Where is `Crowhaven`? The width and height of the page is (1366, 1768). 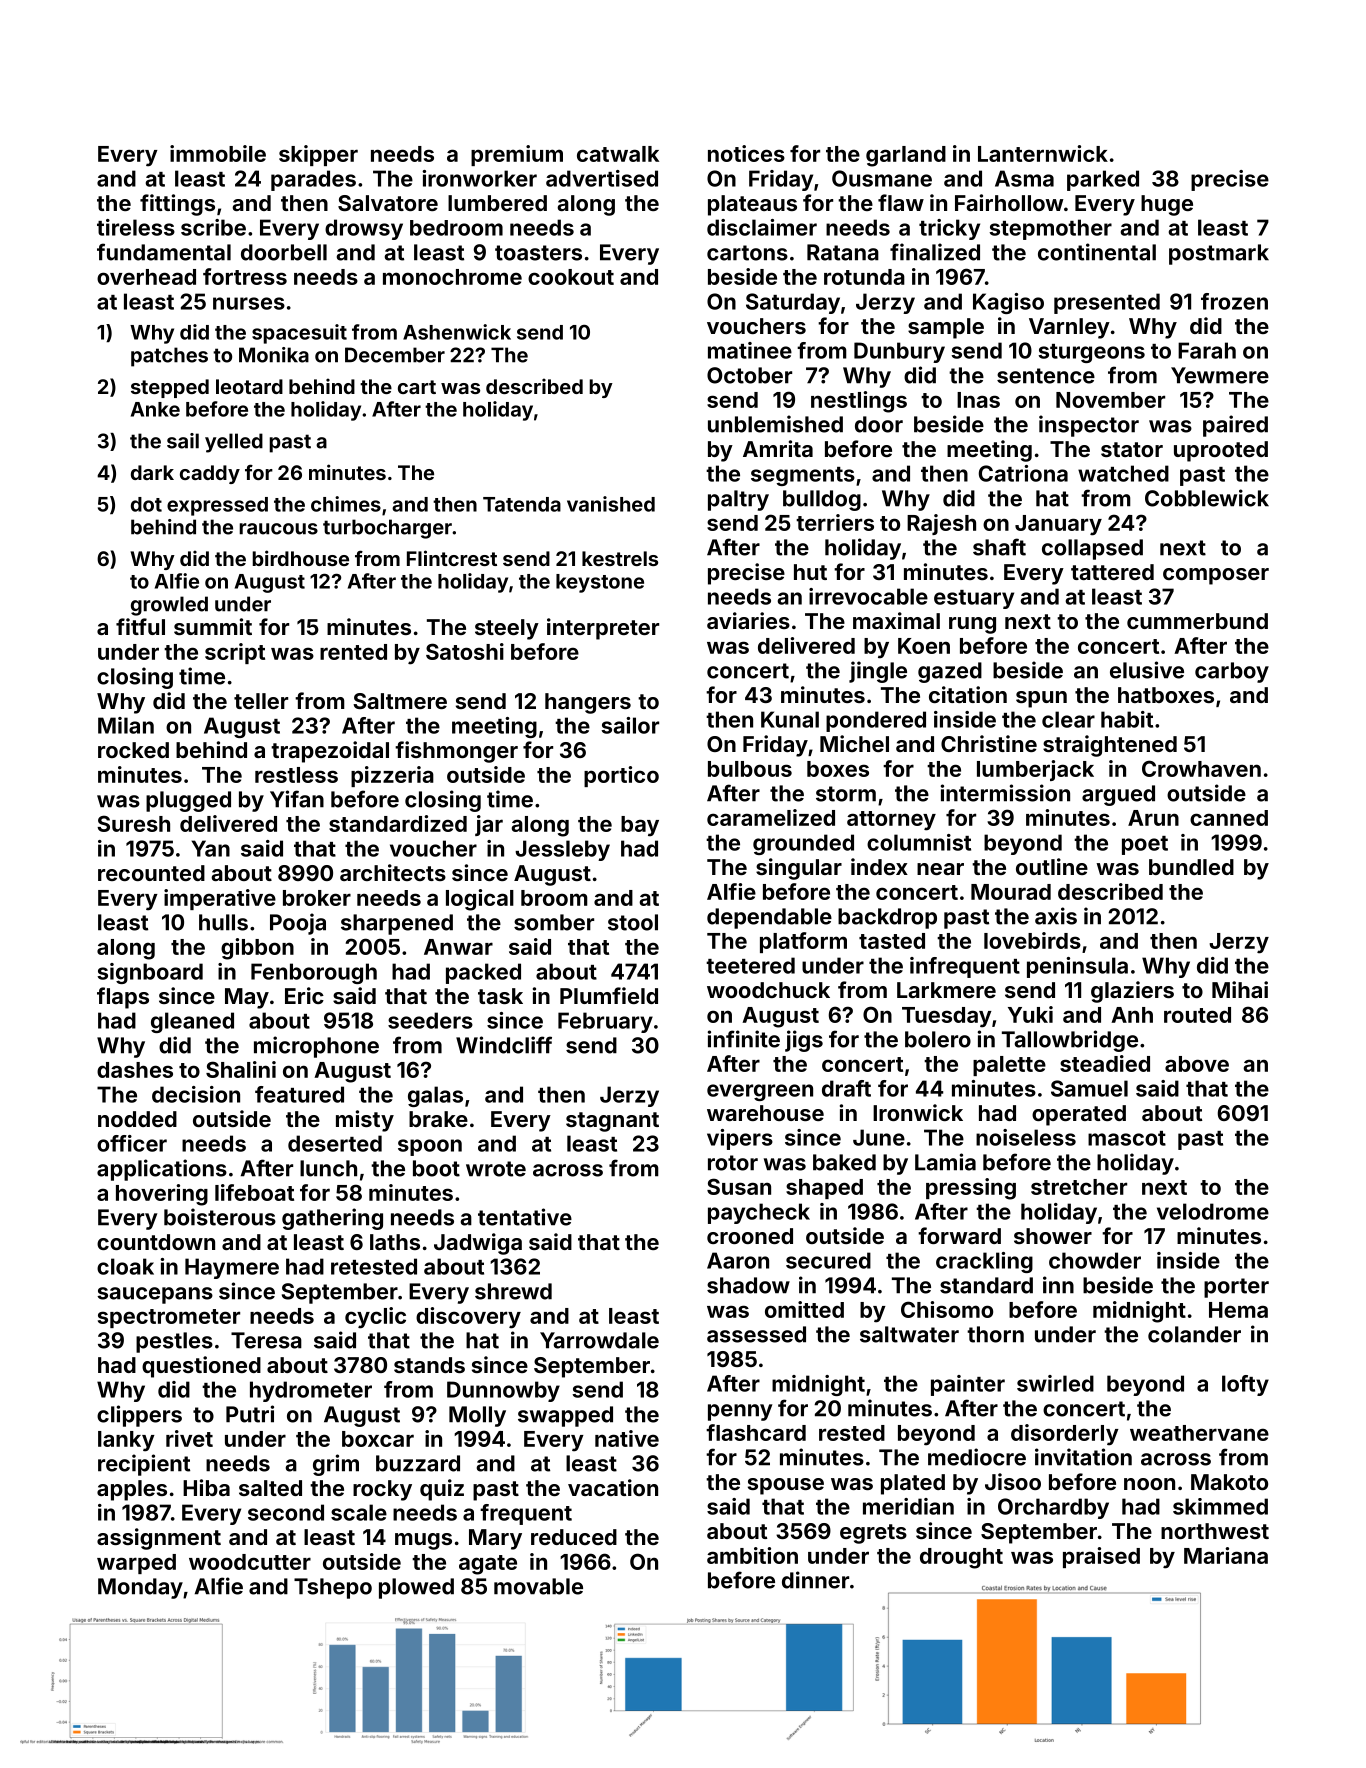
Crowhaven is located at coordinates (1201, 768).
